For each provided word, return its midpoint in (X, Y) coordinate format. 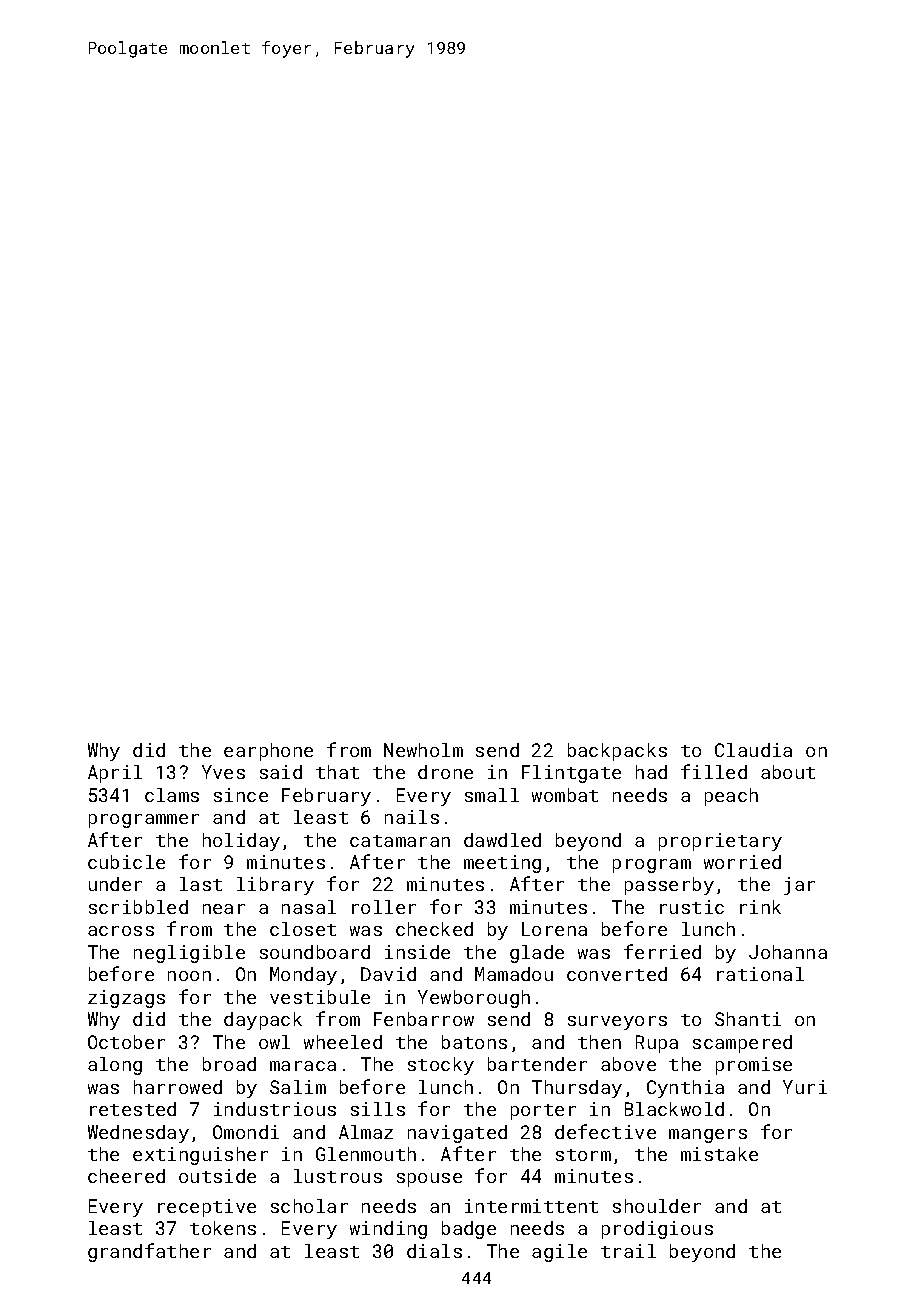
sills (378, 1109)
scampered (742, 1044)
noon (189, 976)
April (115, 774)
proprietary (720, 842)
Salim (298, 1087)
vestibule (320, 997)
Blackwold (674, 1109)
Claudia (753, 750)
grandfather (149, 1252)
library (275, 886)
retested (133, 1109)
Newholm (423, 750)
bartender (537, 1064)
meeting (502, 864)
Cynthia (685, 1089)
